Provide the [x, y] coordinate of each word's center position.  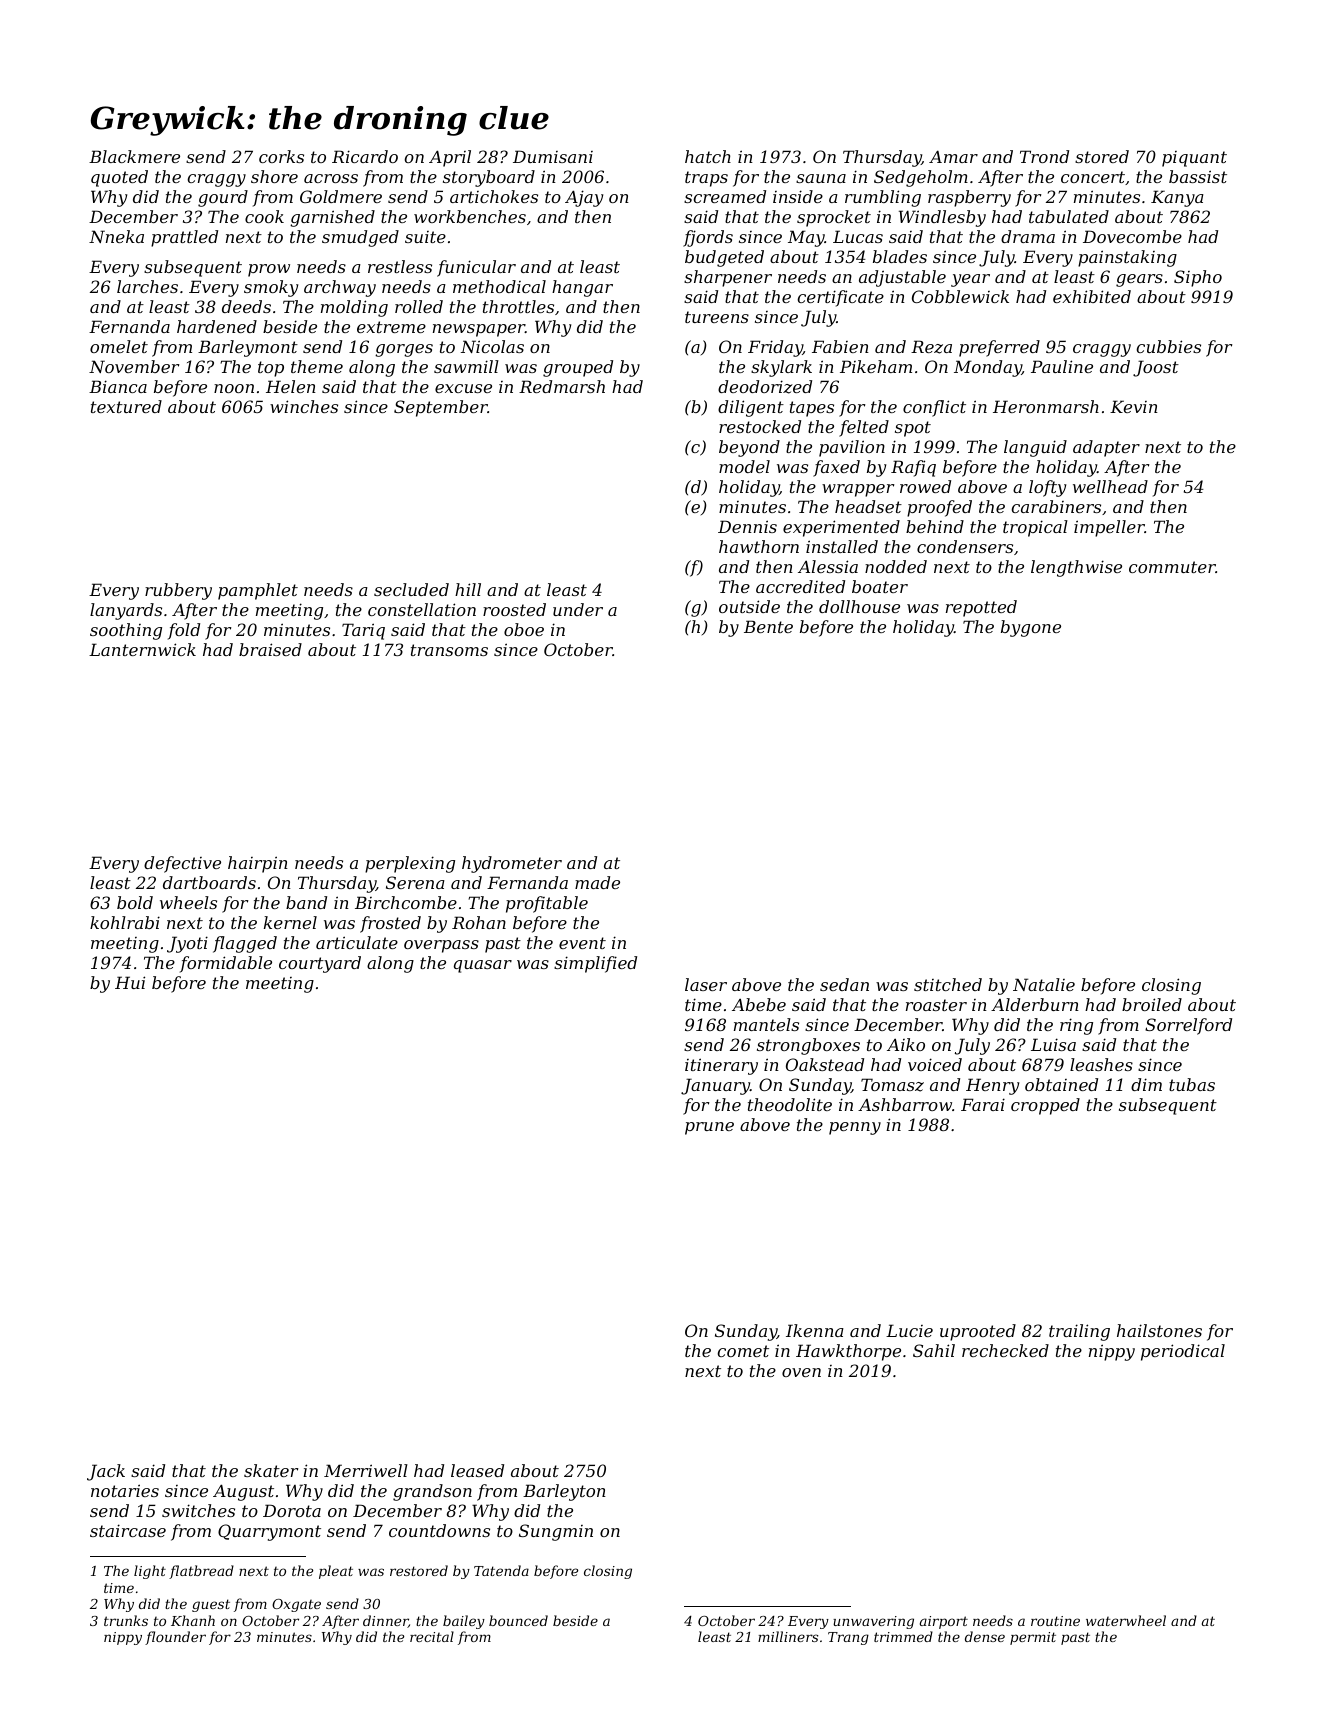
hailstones [1159, 1330]
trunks [126, 1620]
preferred [999, 348]
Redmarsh [562, 386]
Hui [130, 982]
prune [709, 1128]
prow [269, 270]
